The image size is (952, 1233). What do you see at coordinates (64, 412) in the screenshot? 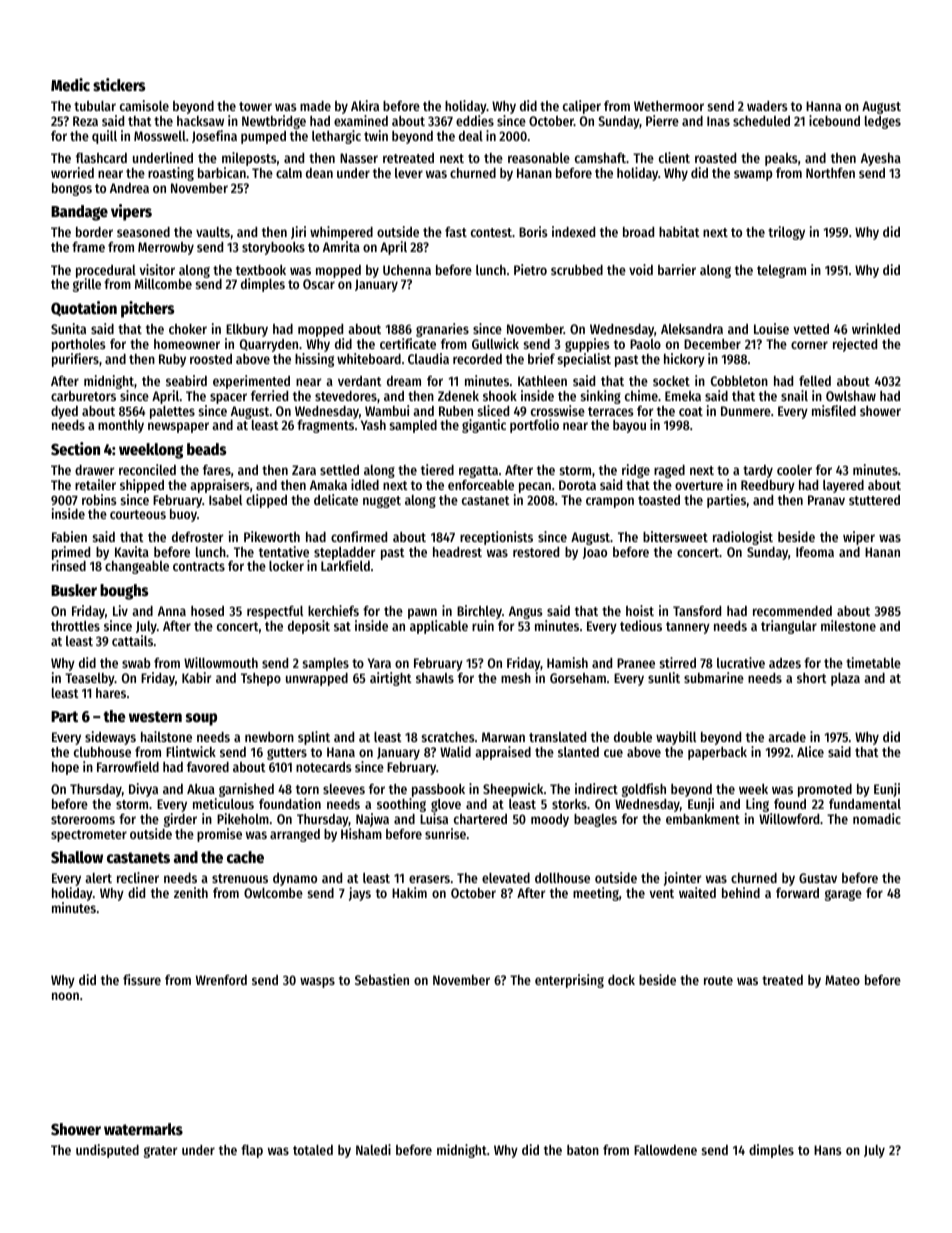
I see `dyed` at bounding box center [64, 412].
